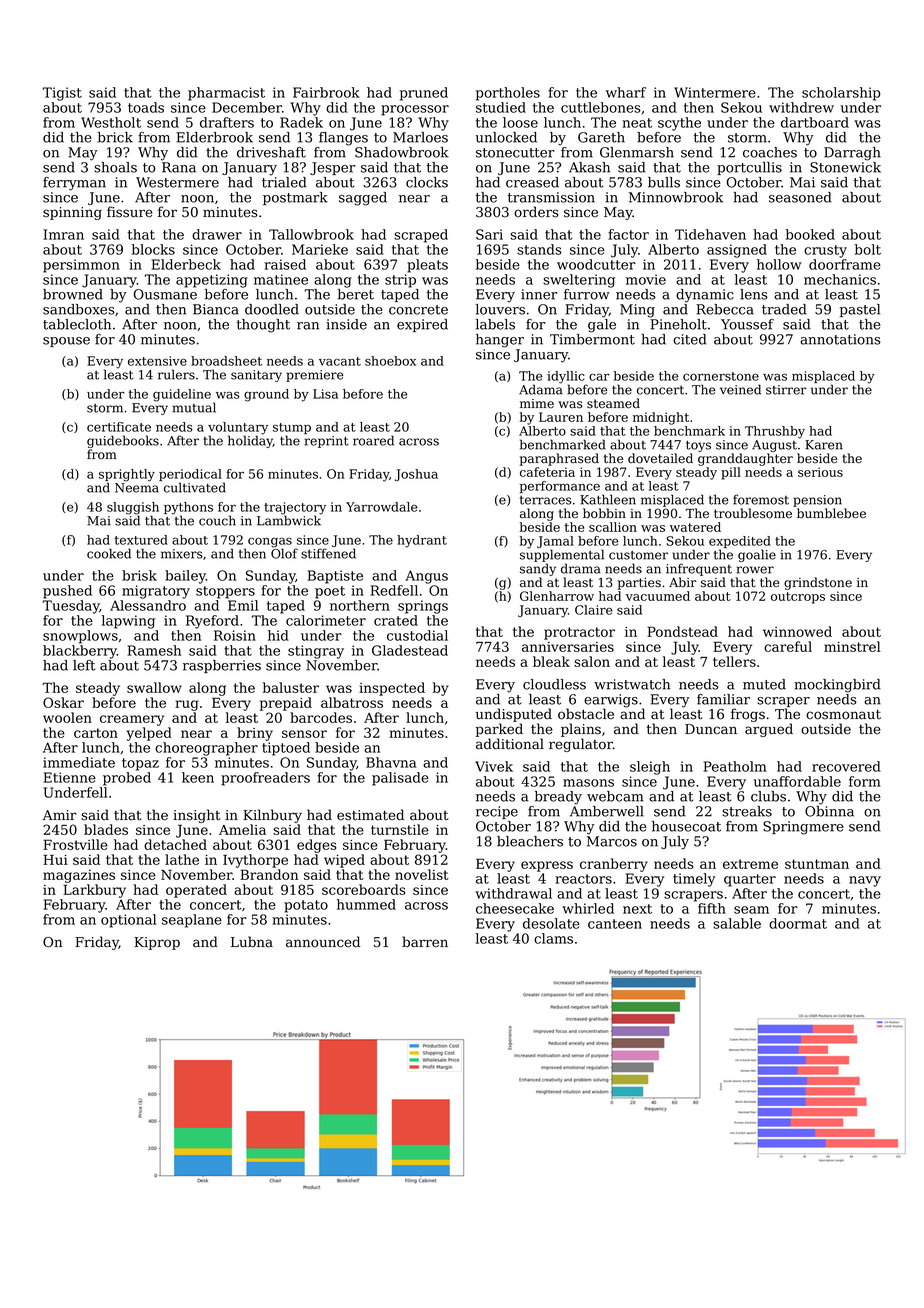 This screenshot has width=924, height=1308. Describe the element at coordinates (538, 569) in the screenshot. I see `sandy` at that location.
